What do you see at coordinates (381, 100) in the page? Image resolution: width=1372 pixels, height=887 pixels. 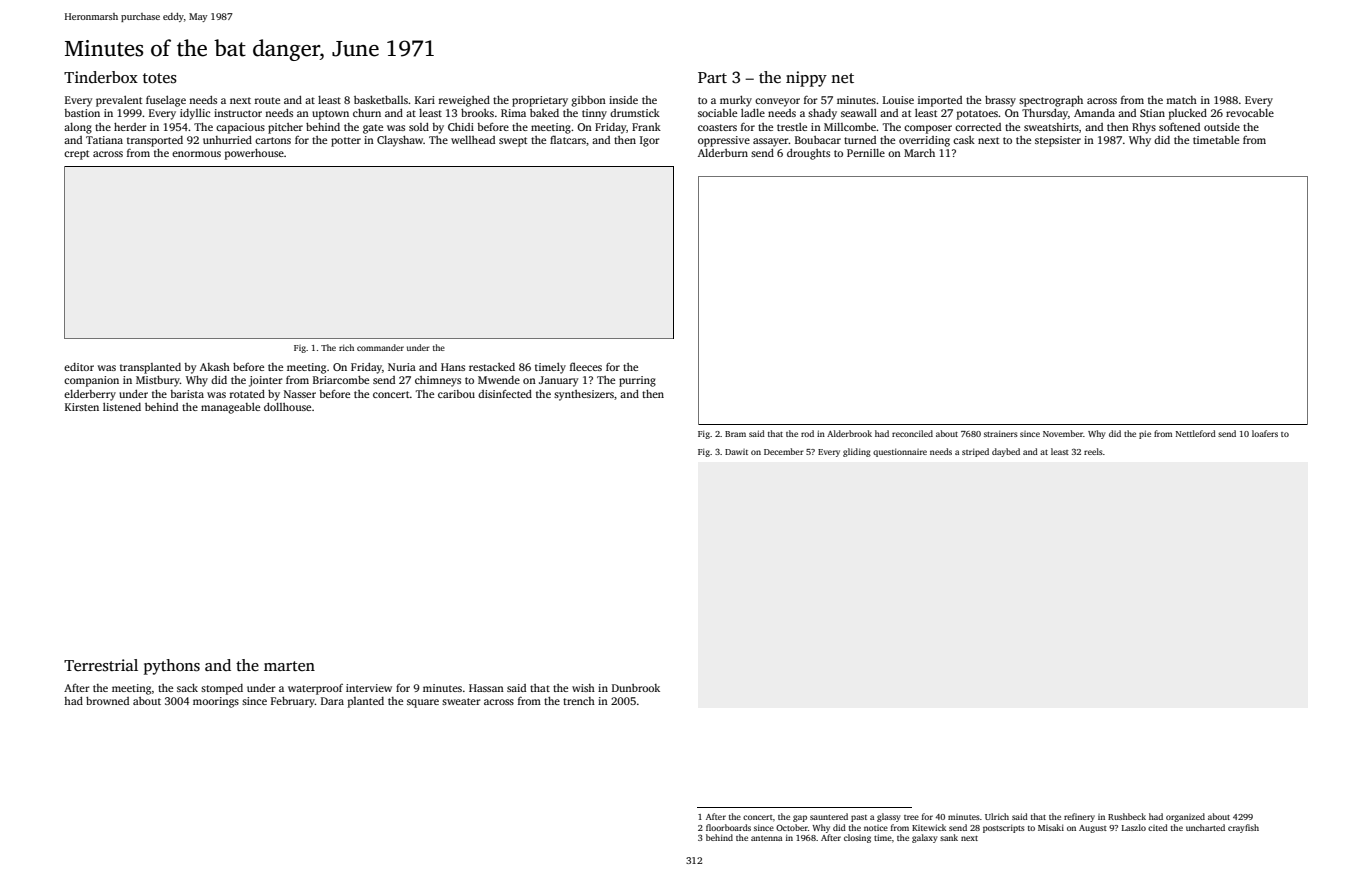 I see `basketballs` at bounding box center [381, 100].
